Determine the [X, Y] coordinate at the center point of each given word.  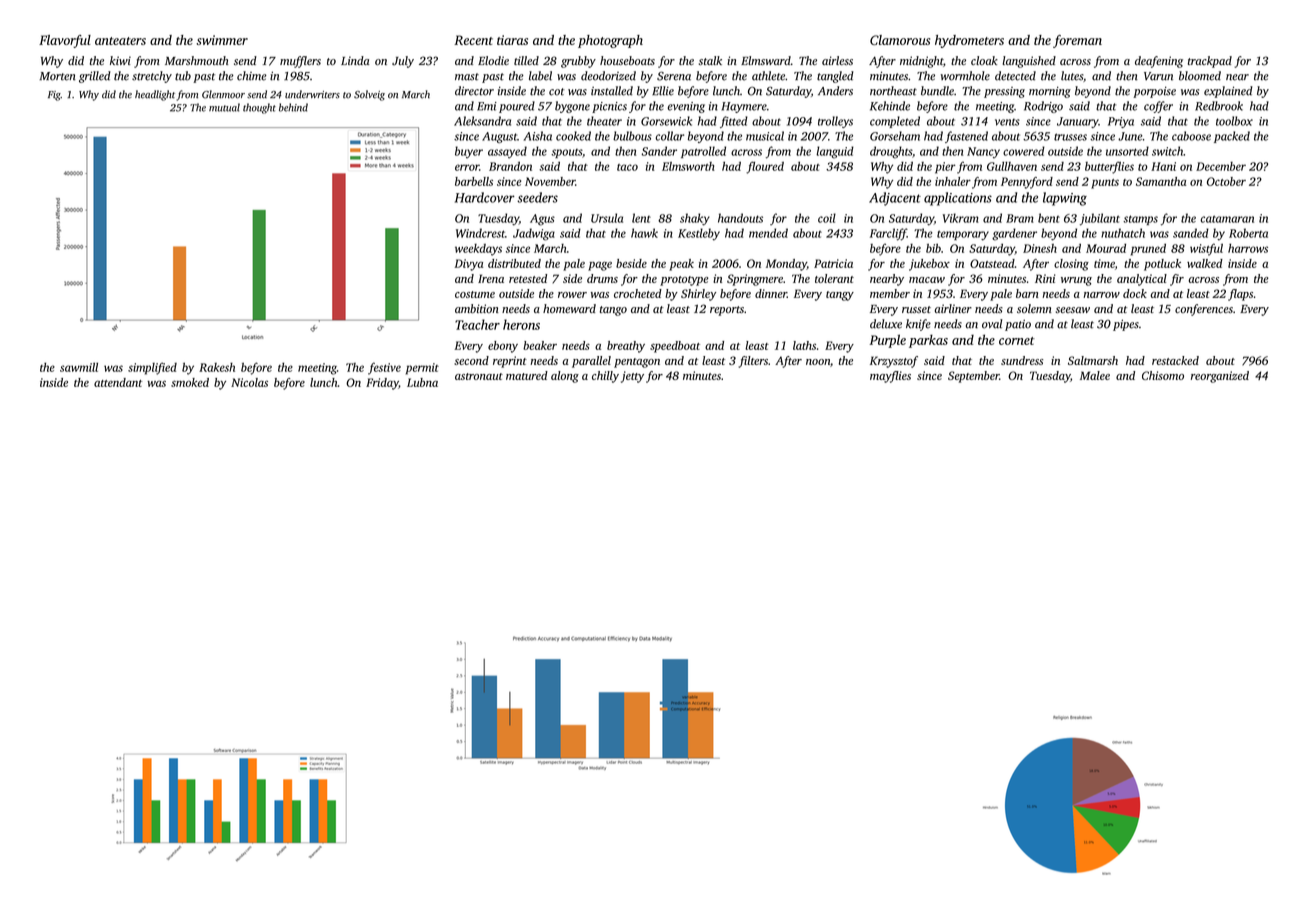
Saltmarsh [1093, 360]
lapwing [1065, 199]
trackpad [1210, 62]
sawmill [79, 367]
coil [827, 218]
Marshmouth [196, 60]
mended [768, 233]
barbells [474, 181]
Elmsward [766, 60]
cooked [573, 136]
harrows [1248, 248]
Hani [1163, 166]
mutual [224, 107]
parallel [591, 362]
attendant [118, 382]
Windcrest [480, 233]
